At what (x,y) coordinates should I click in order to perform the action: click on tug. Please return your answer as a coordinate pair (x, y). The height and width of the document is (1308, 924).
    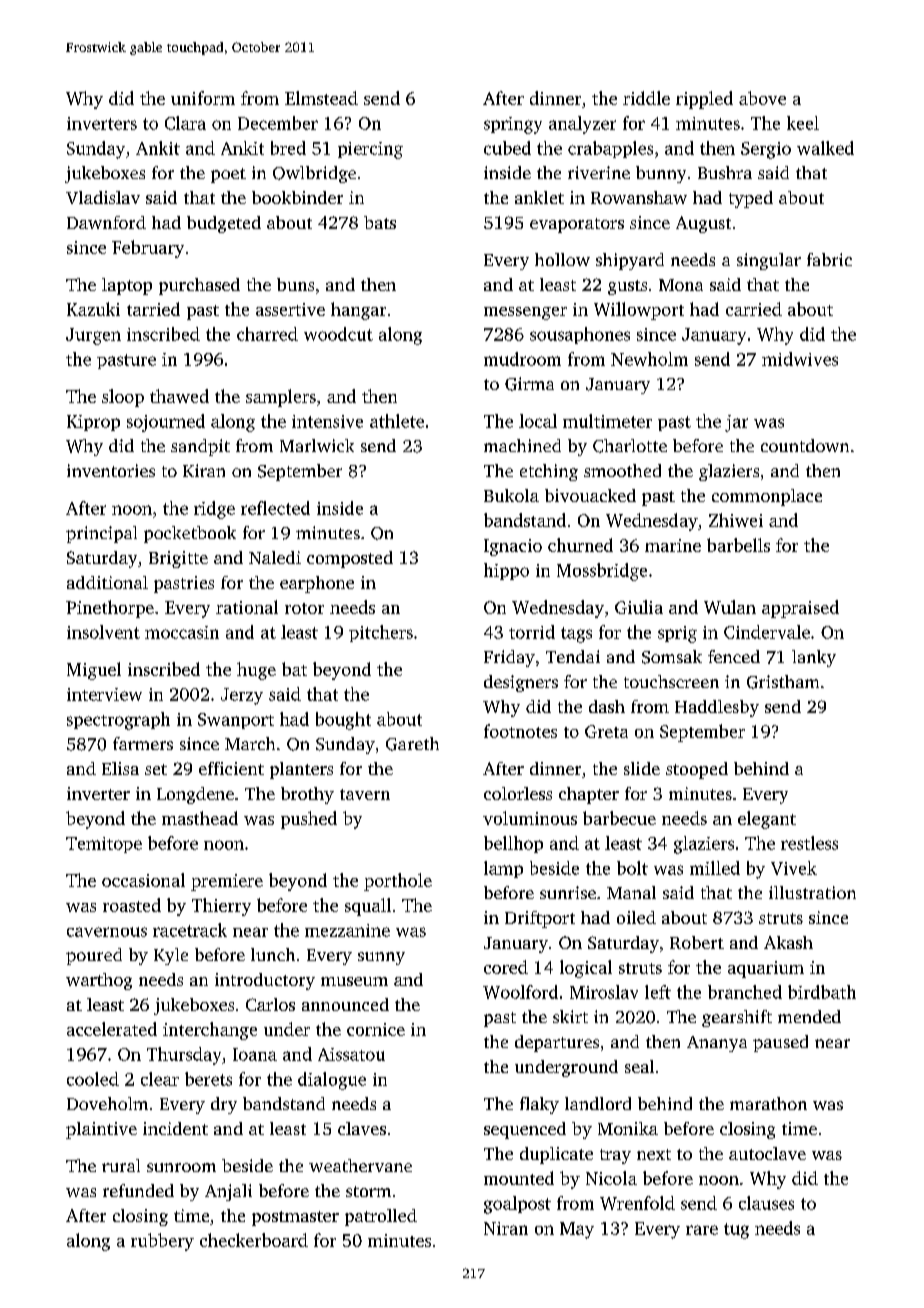
    Looking at the image, I should click on (736, 1231).
